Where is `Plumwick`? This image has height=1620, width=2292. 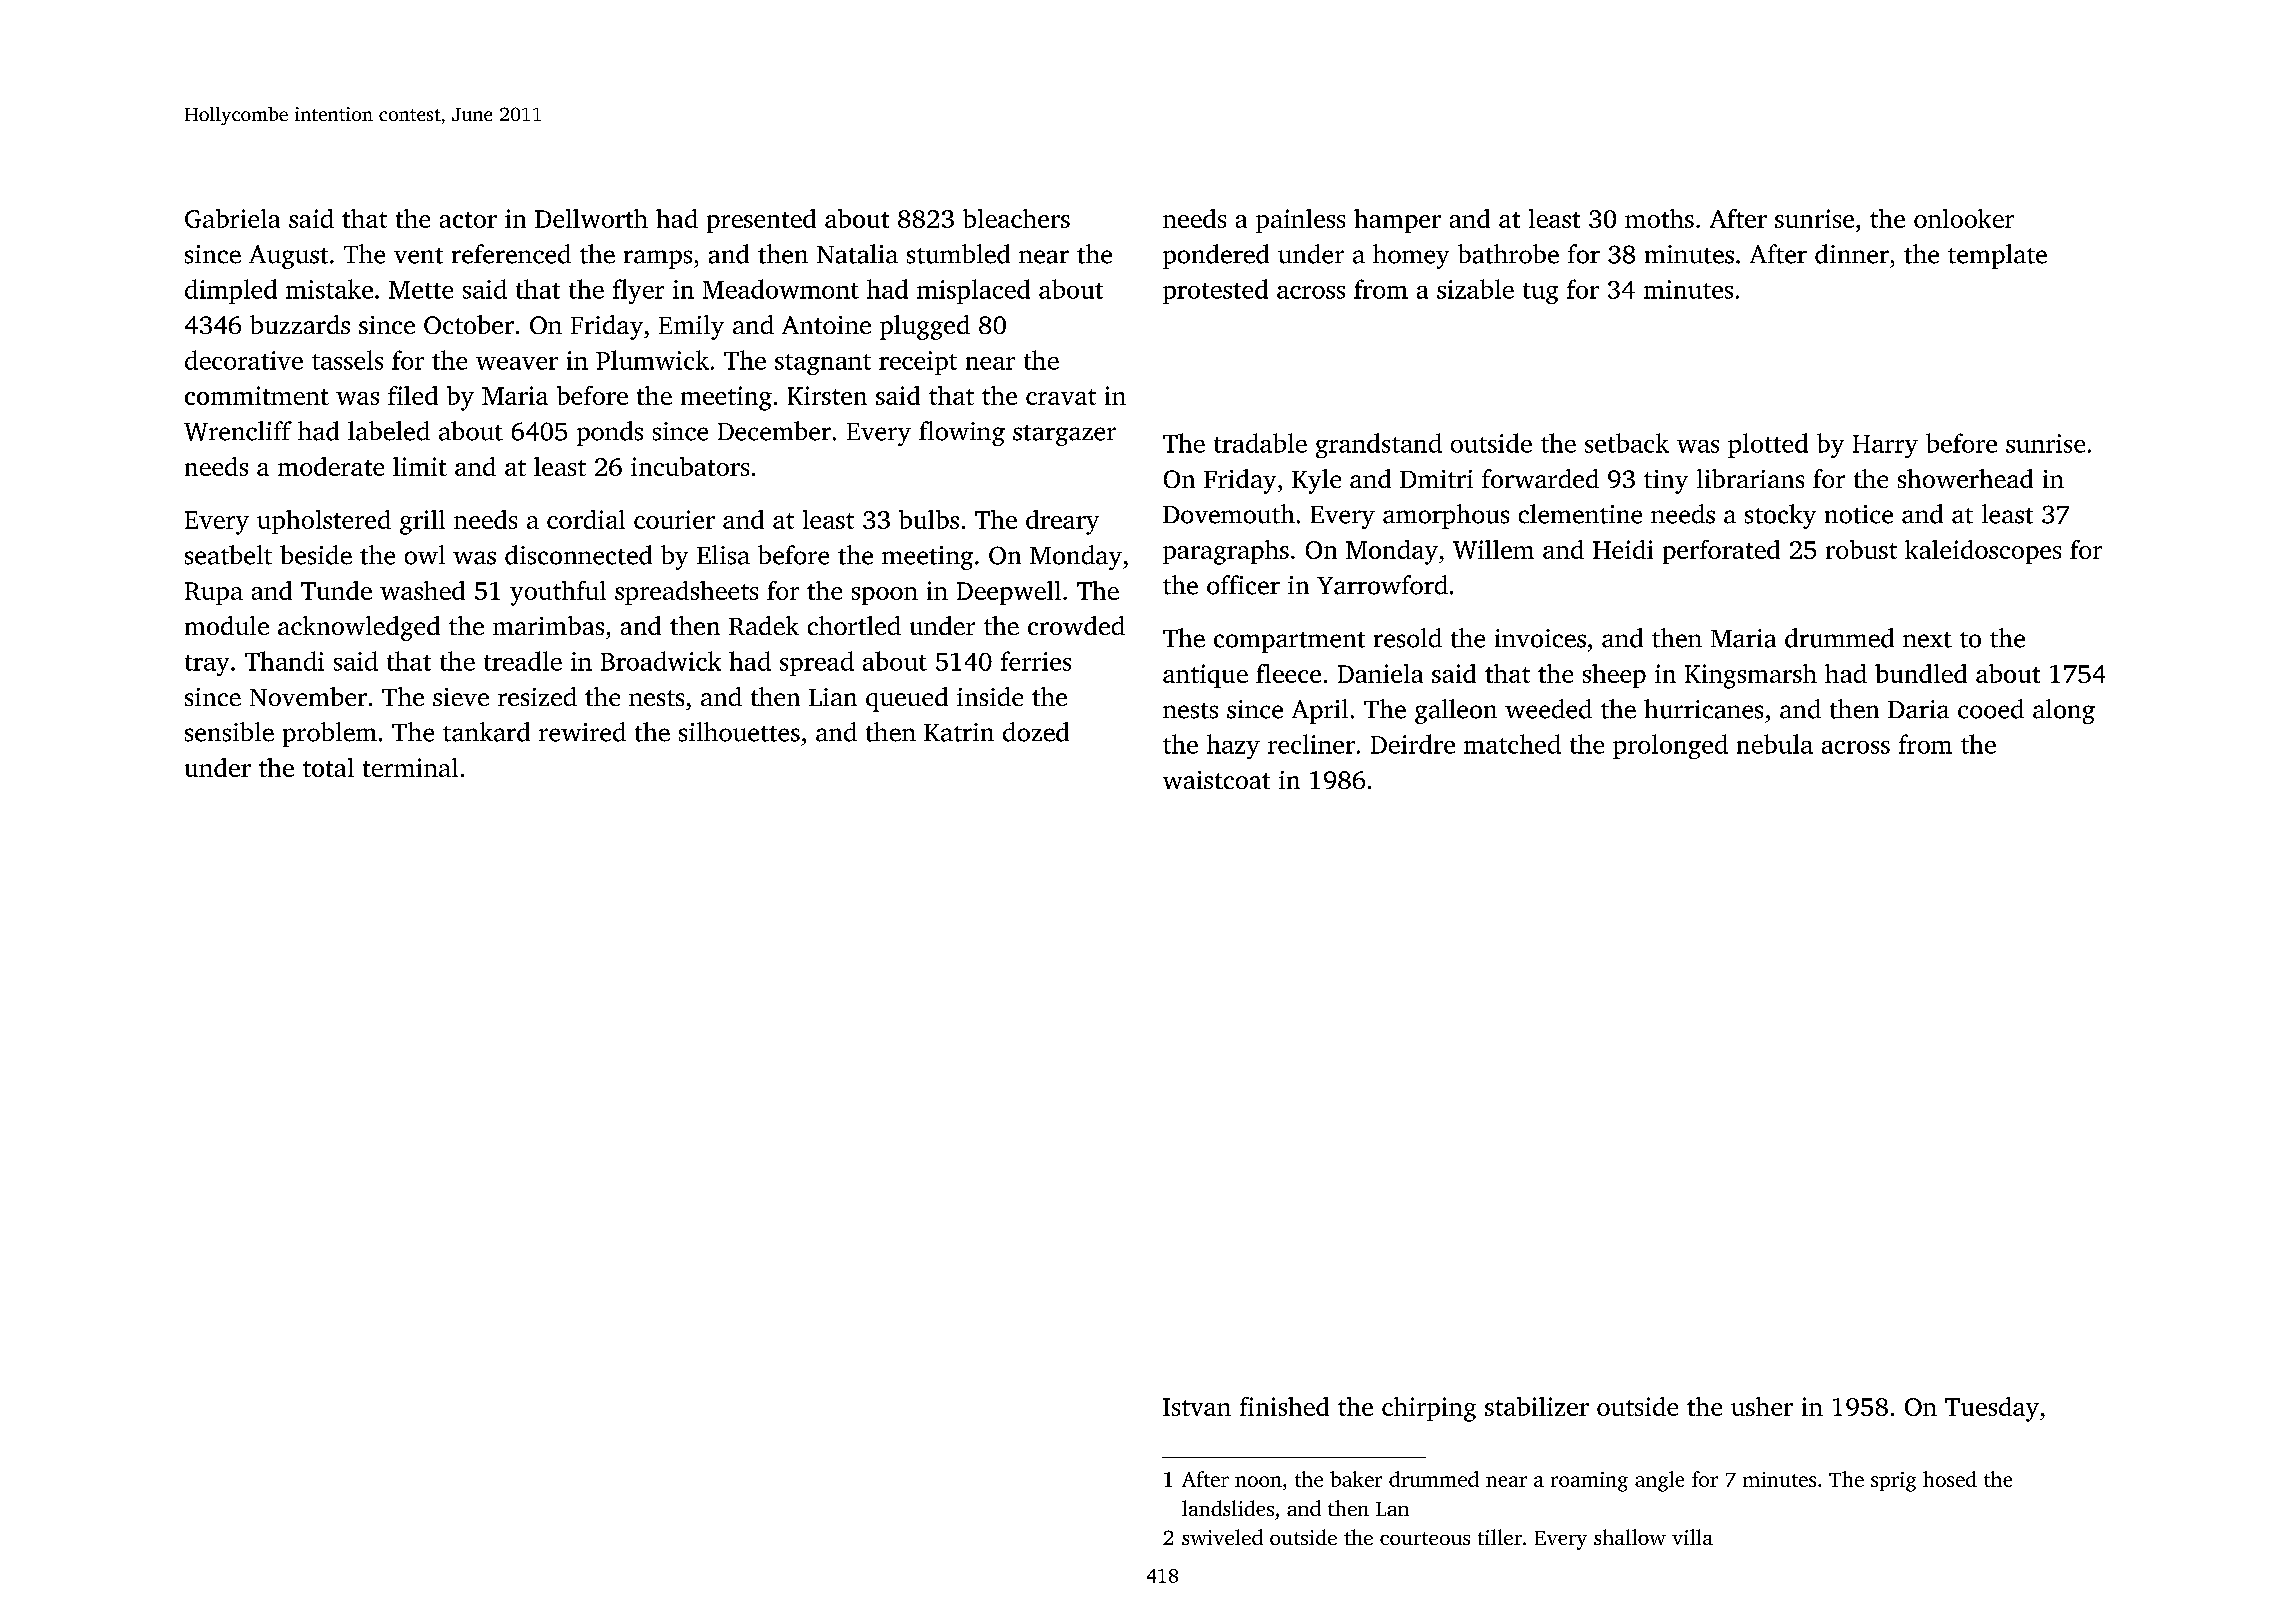
Plumwick is located at coordinates (652, 360).
